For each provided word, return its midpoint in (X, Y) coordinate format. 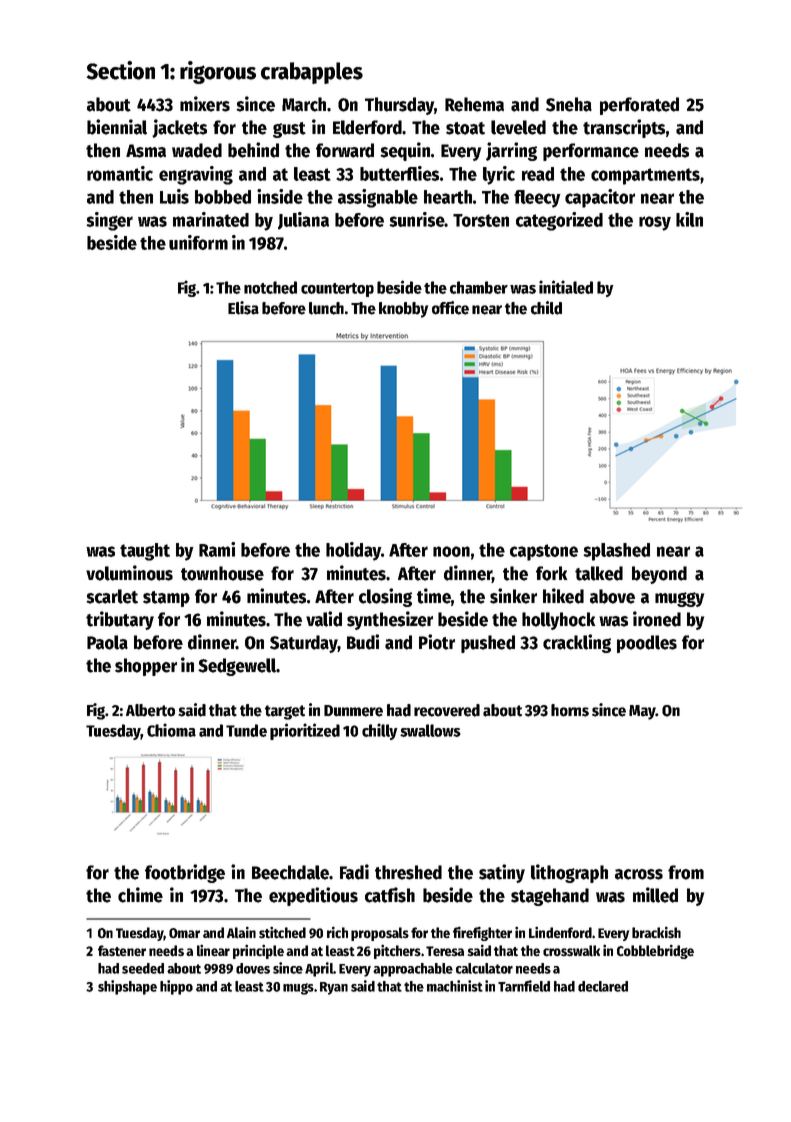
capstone (544, 552)
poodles (647, 644)
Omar (184, 933)
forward (345, 150)
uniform (198, 242)
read (538, 174)
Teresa (445, 951)
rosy (655, 223)
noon (451, 551)
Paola (107, 642)
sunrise (417, 219)
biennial (117, 127)
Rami (217, 549)
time (434, 596)
